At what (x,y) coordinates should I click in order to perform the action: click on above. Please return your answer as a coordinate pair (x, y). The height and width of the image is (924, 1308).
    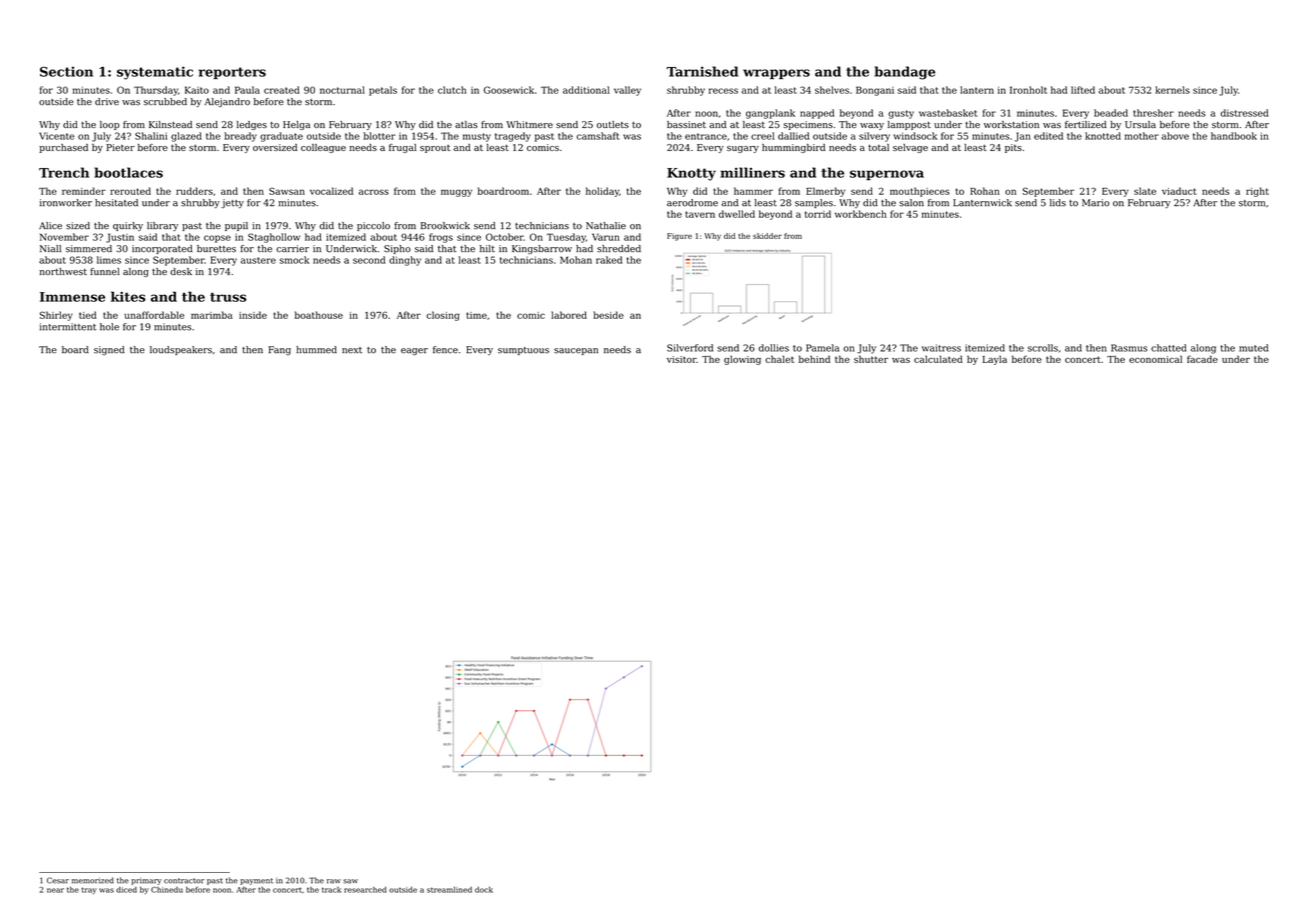
    Looking at the image, I should click on (1175, 136).
